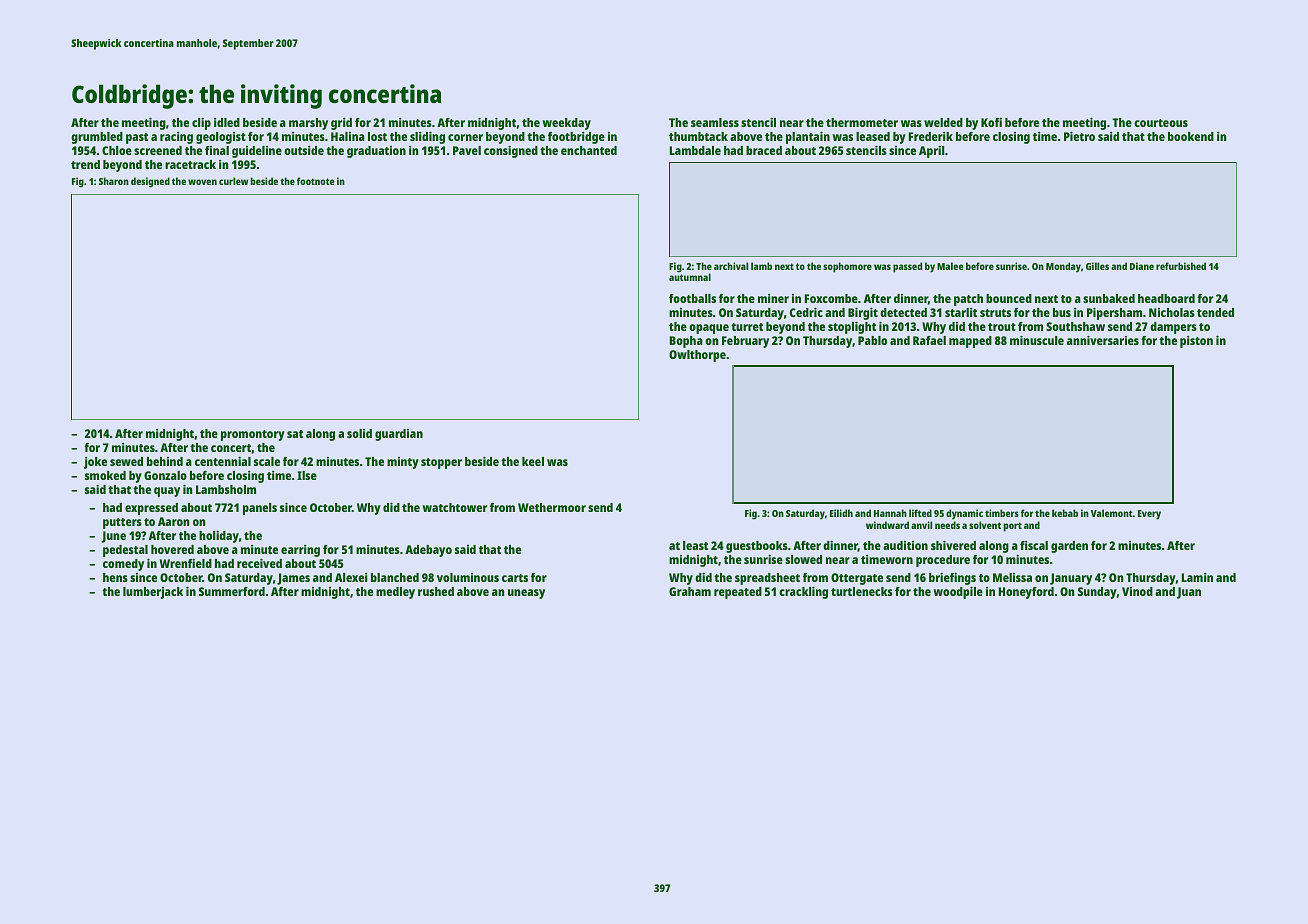 The image size is (1308, 924). Describe the element at coordinates (153, 593) in the image. I see `lumberjack` at that location.
